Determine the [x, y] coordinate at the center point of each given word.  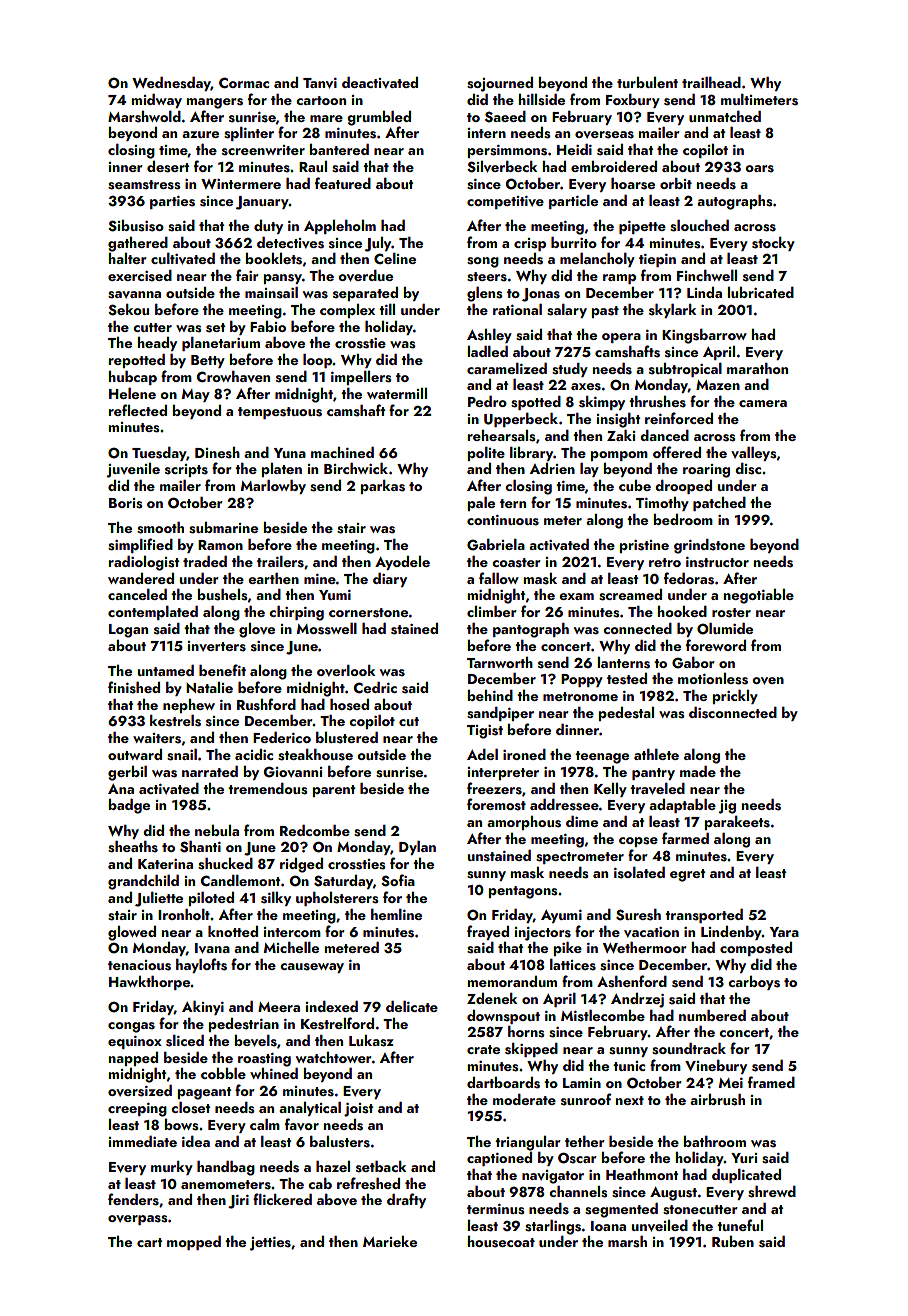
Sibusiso [136, 226]
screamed [630, 595]
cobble [223, 1073]
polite [486, 454]
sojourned [500, 84]
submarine [223, 528]
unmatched [725, 116]
